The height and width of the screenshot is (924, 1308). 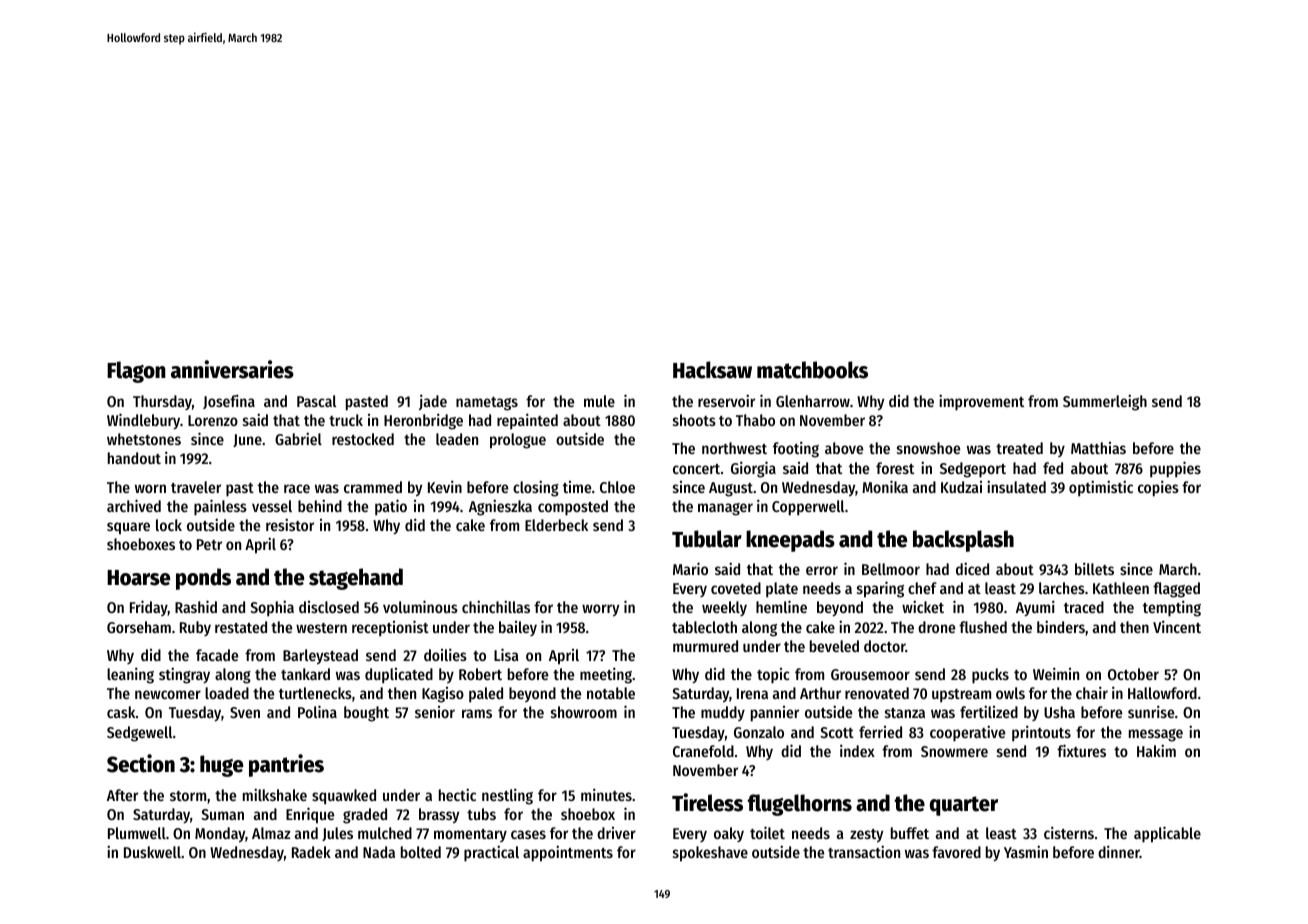 What do you see at coordinates (356, 579) in the screenshot?
I see `stagehand` at bounding box center [356, 579].
